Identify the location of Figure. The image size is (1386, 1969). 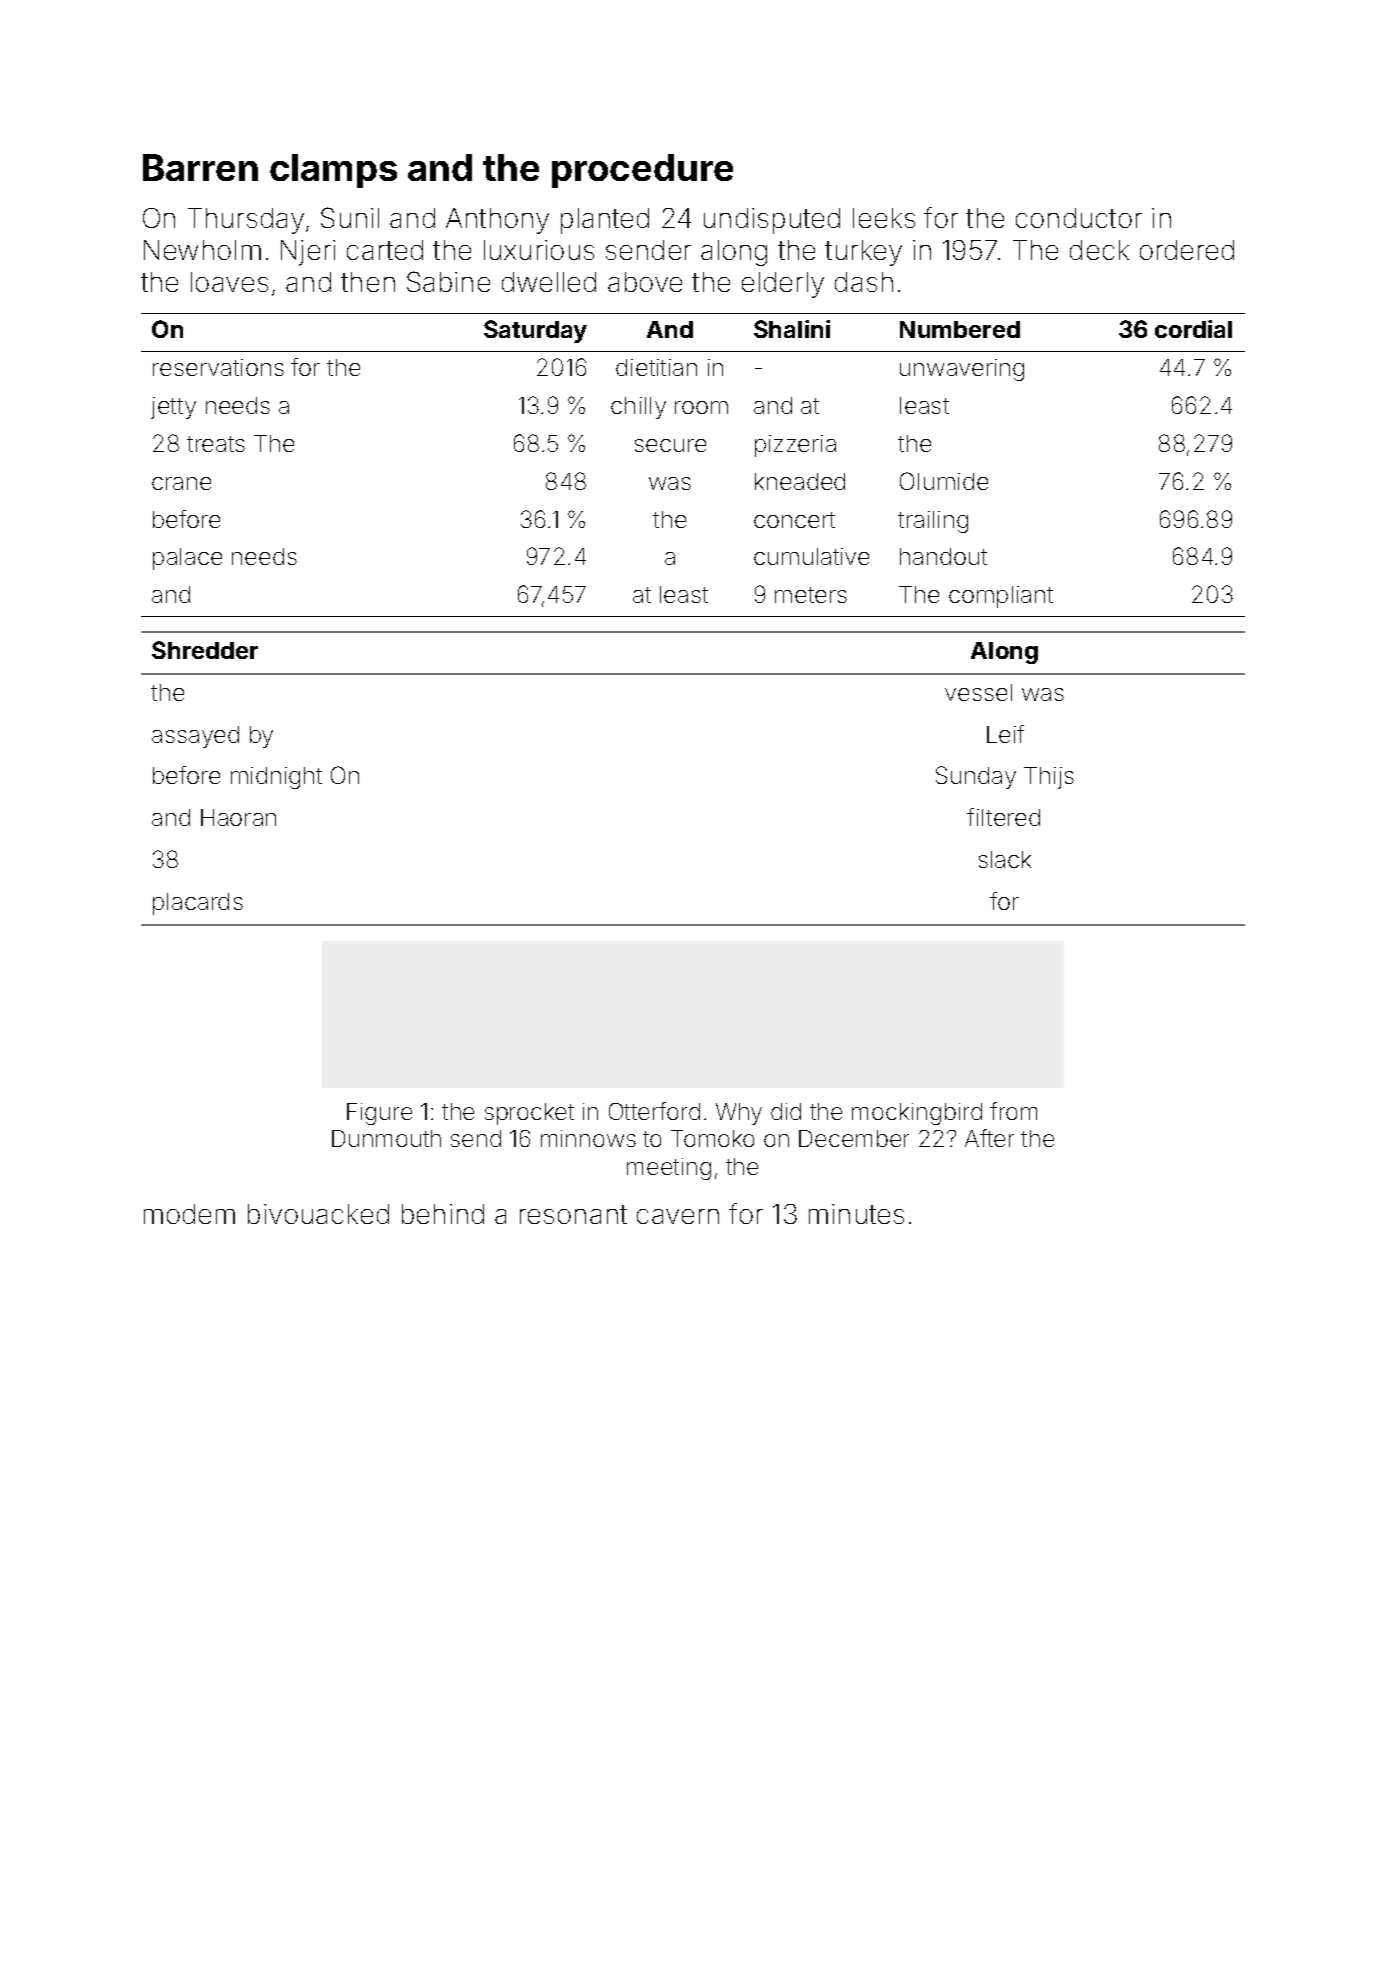
(379, 1114).
